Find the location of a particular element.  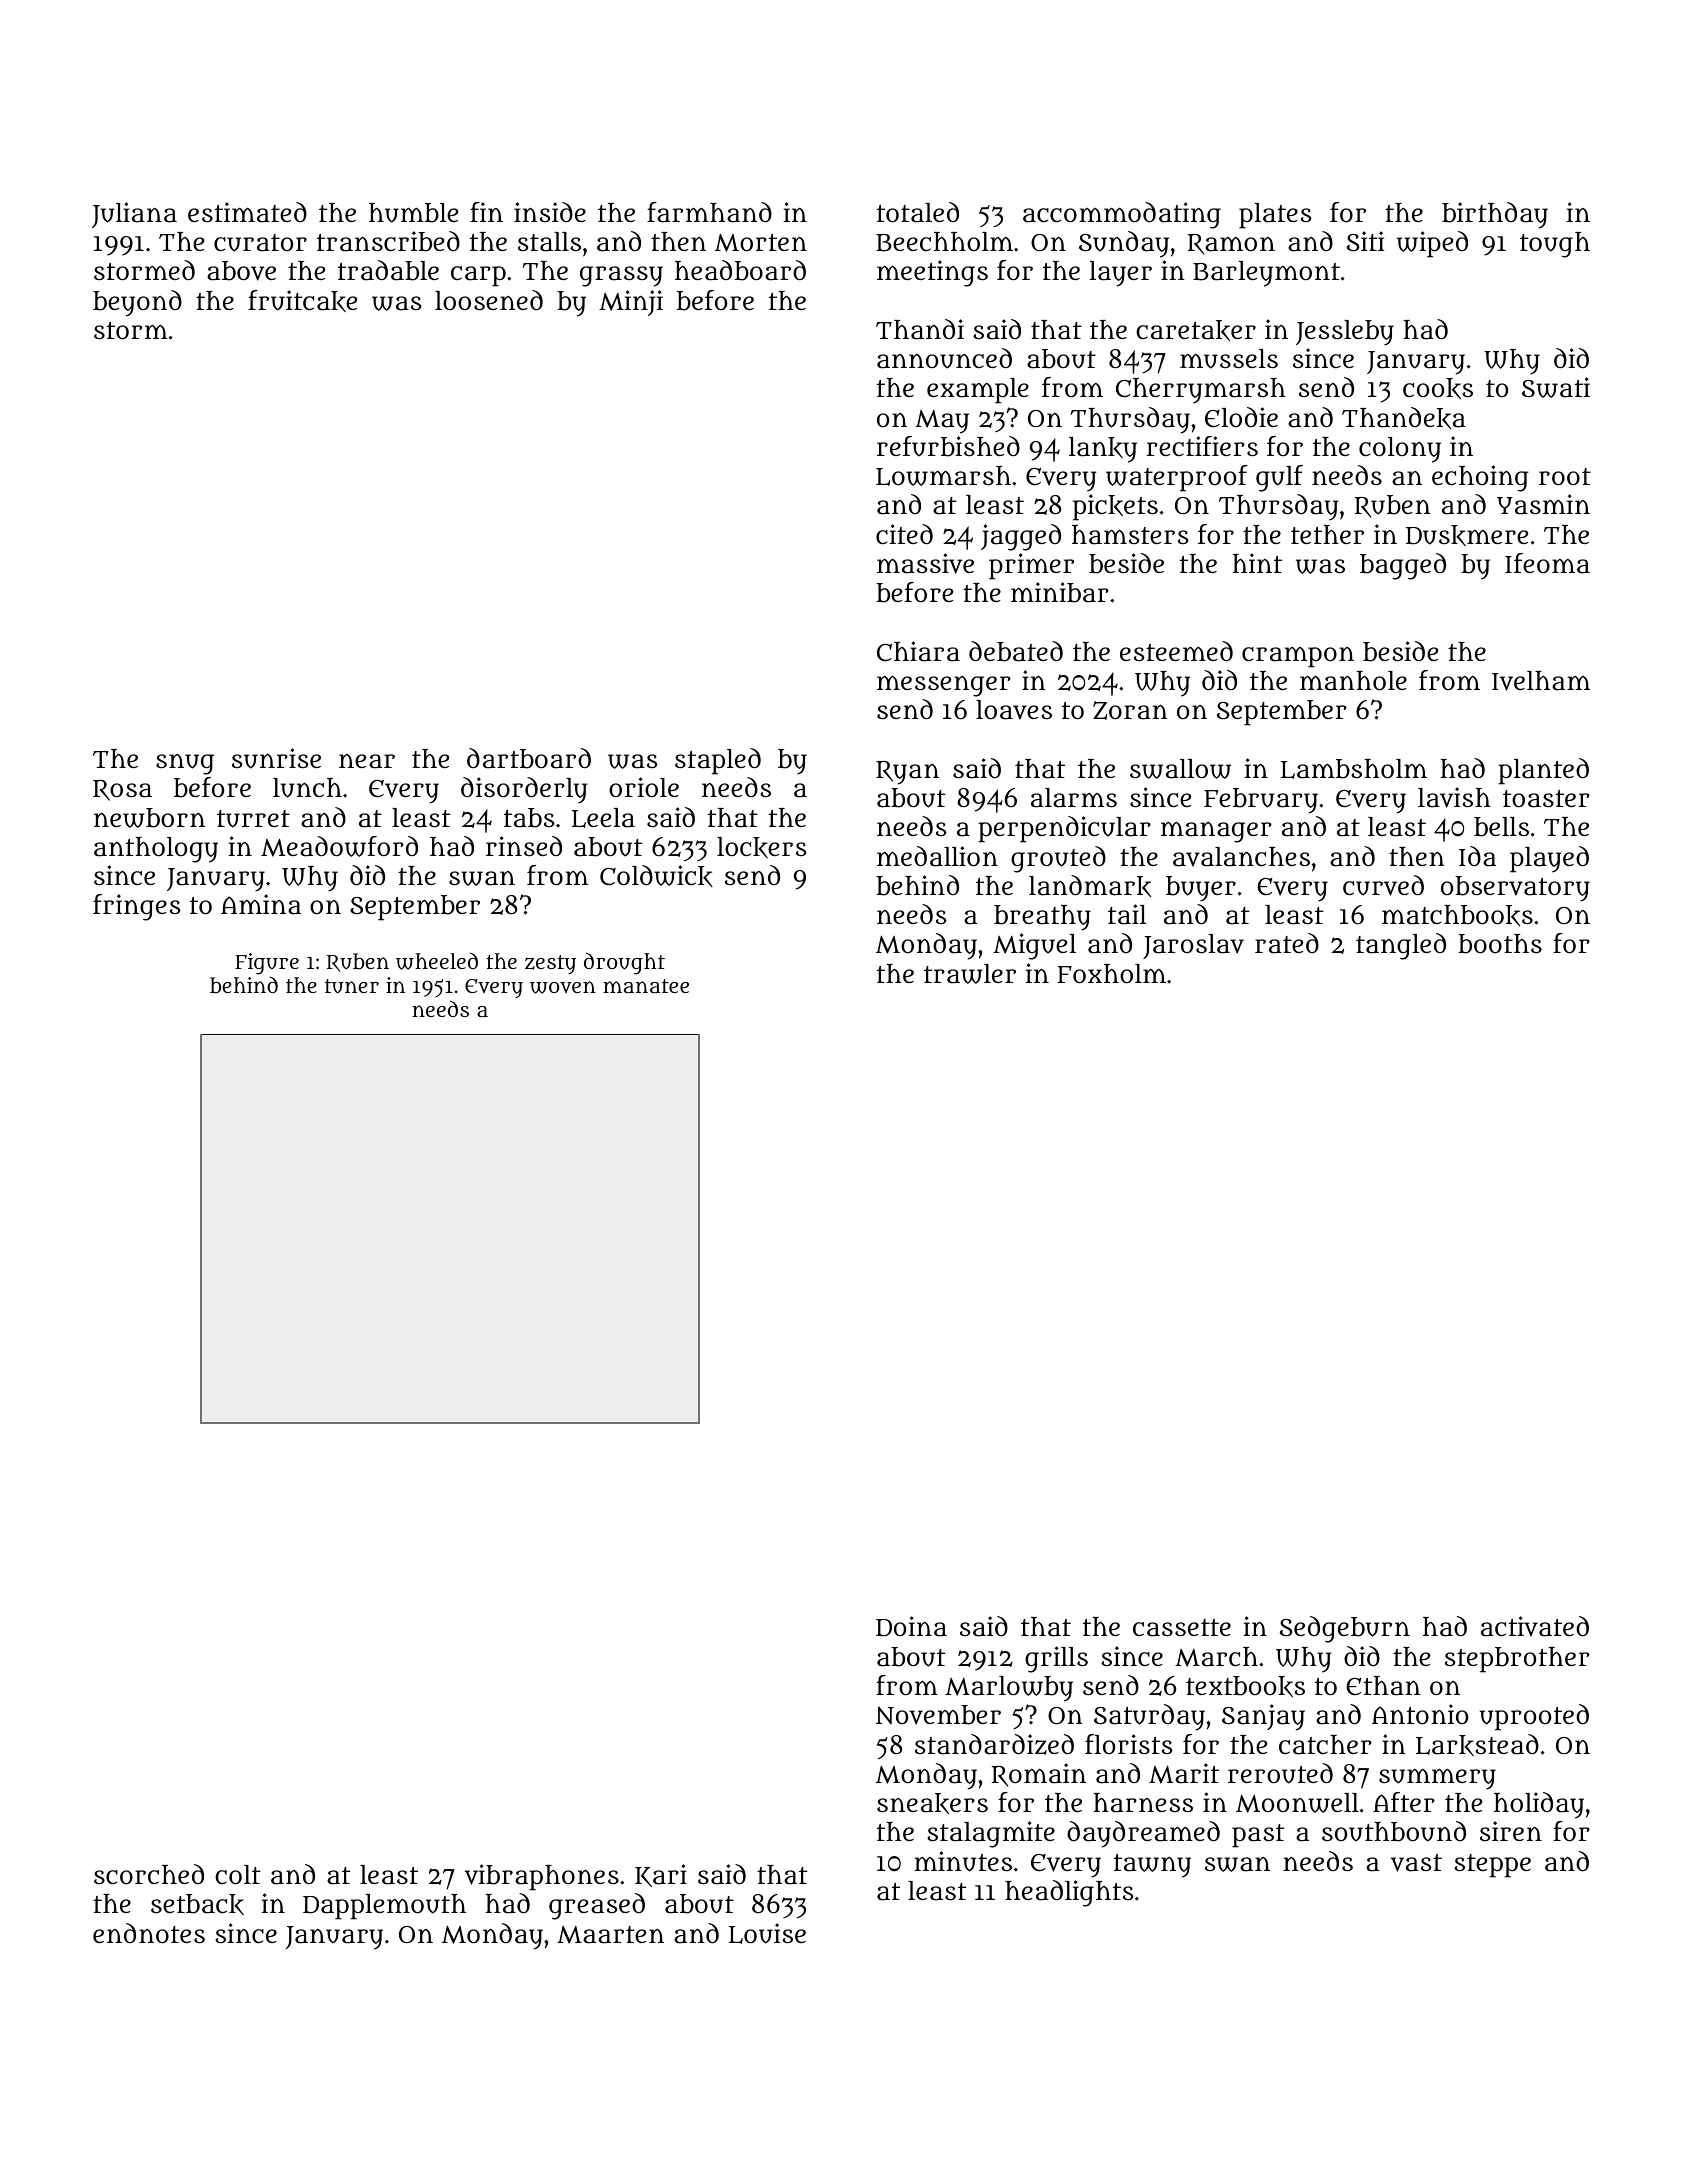

tuner is located at coordinates (352, 986).
